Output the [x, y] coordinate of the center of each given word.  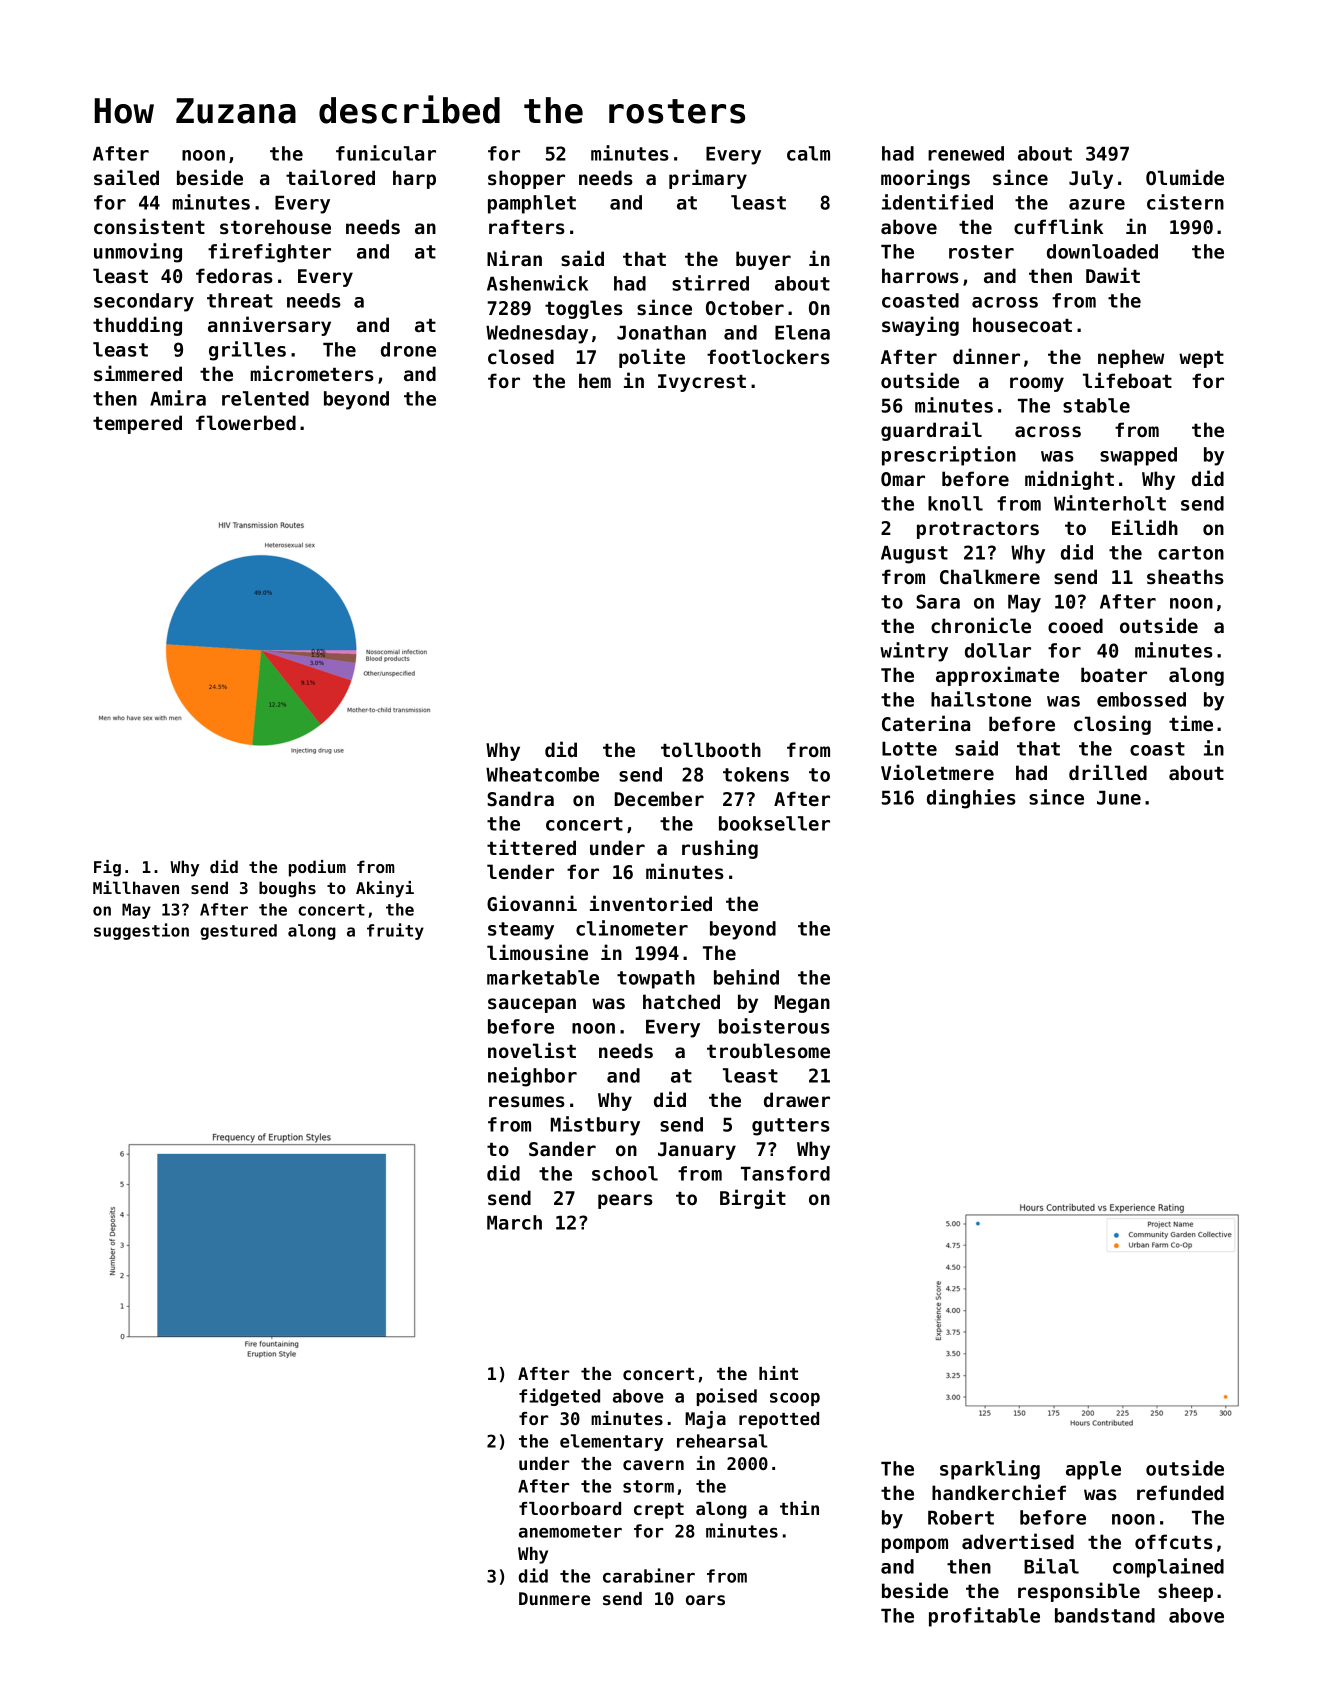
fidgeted [559, 1397]
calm [808, 153]
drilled [1108, 772]
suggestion [141, 931]
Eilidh [1145, 527]
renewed [966, 153]
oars [705, 1600]
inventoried [651, 903]
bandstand [1105, 1615]
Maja [705, 1420]
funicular [386, 153]
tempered [137, 424]
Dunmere [554, 1598]
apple [1093, 1470]
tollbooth [711, 749]
